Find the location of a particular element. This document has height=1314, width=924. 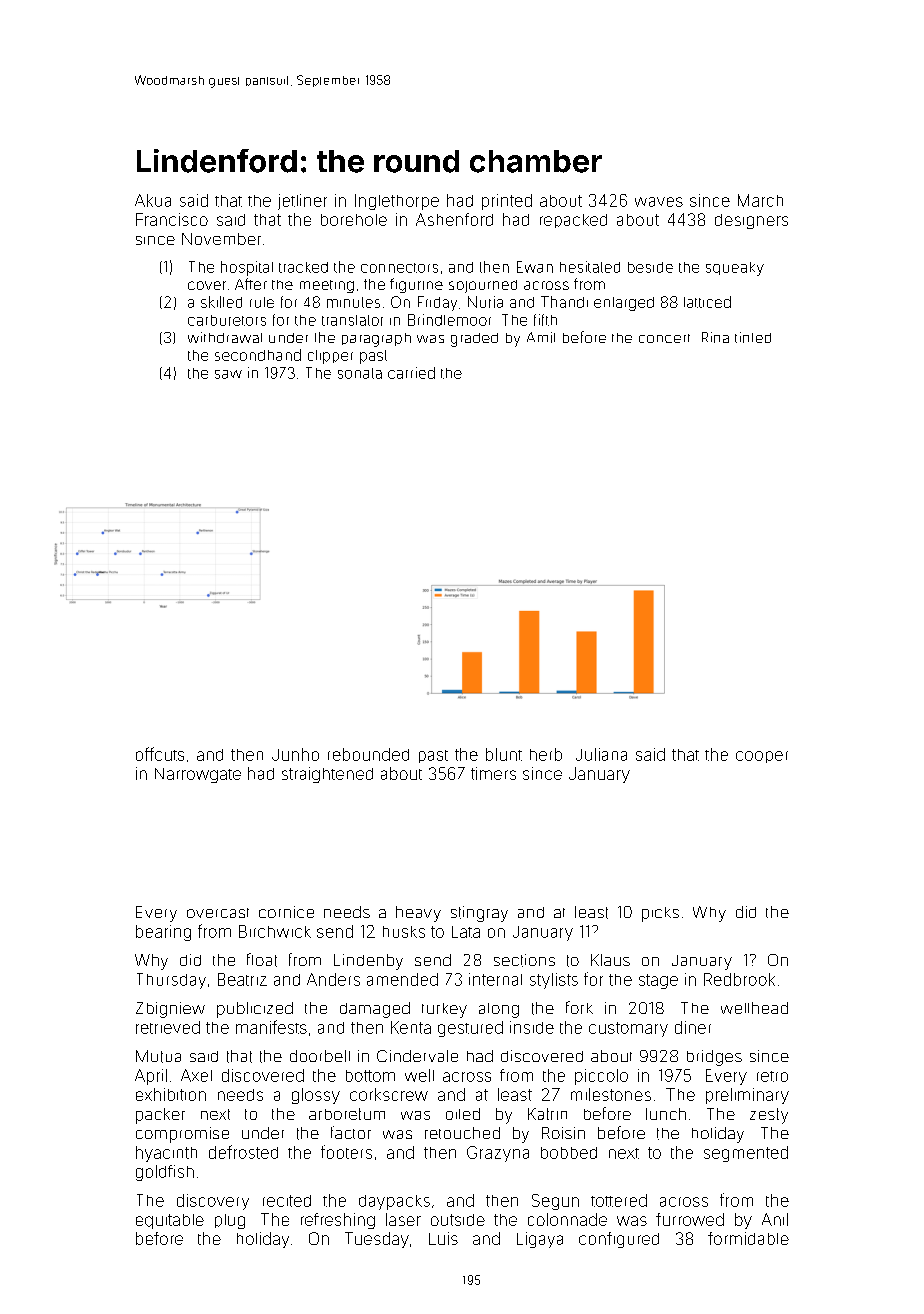

Amit is located at coordinates (541, 337).
